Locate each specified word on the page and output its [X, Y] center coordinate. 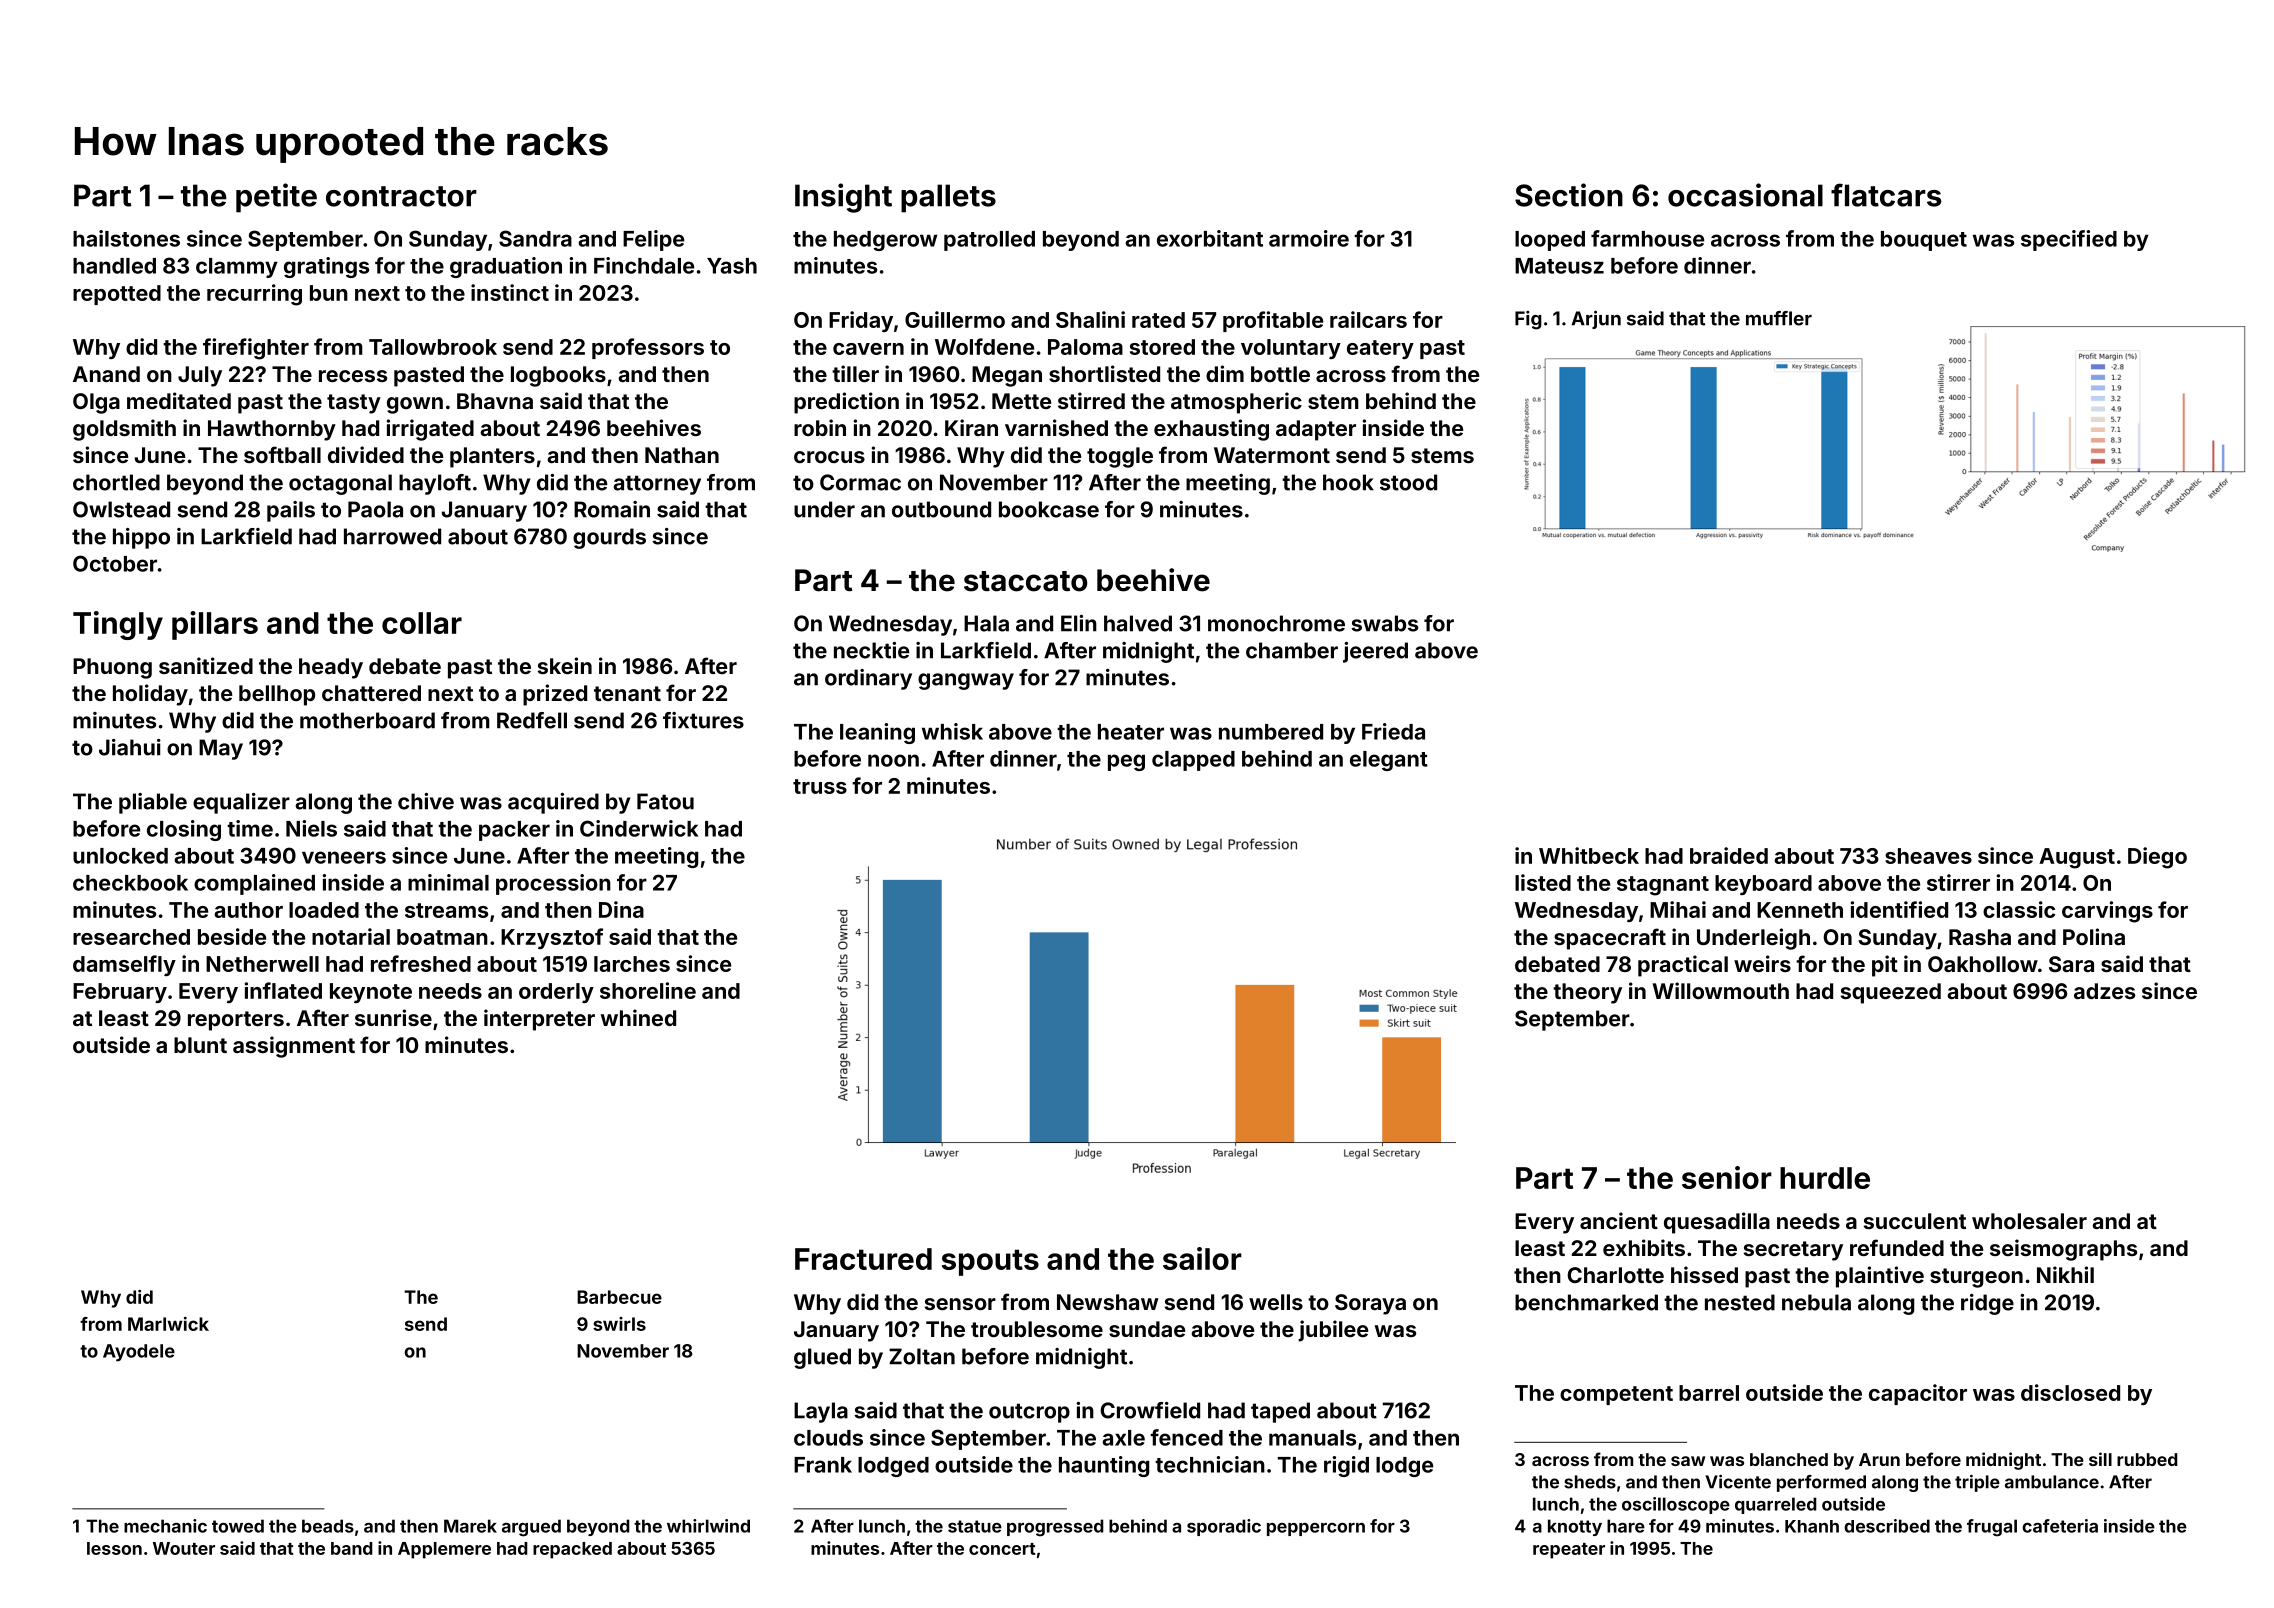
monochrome [1276, 623]
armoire [1309, 238]
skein [565, 665]
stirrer [1958, 882]
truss [820, 786]
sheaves [1928, 856]
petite [276, 198]
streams [446, 910]
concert [1002, 1549]
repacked [572, 1550]
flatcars [1886, 195]
